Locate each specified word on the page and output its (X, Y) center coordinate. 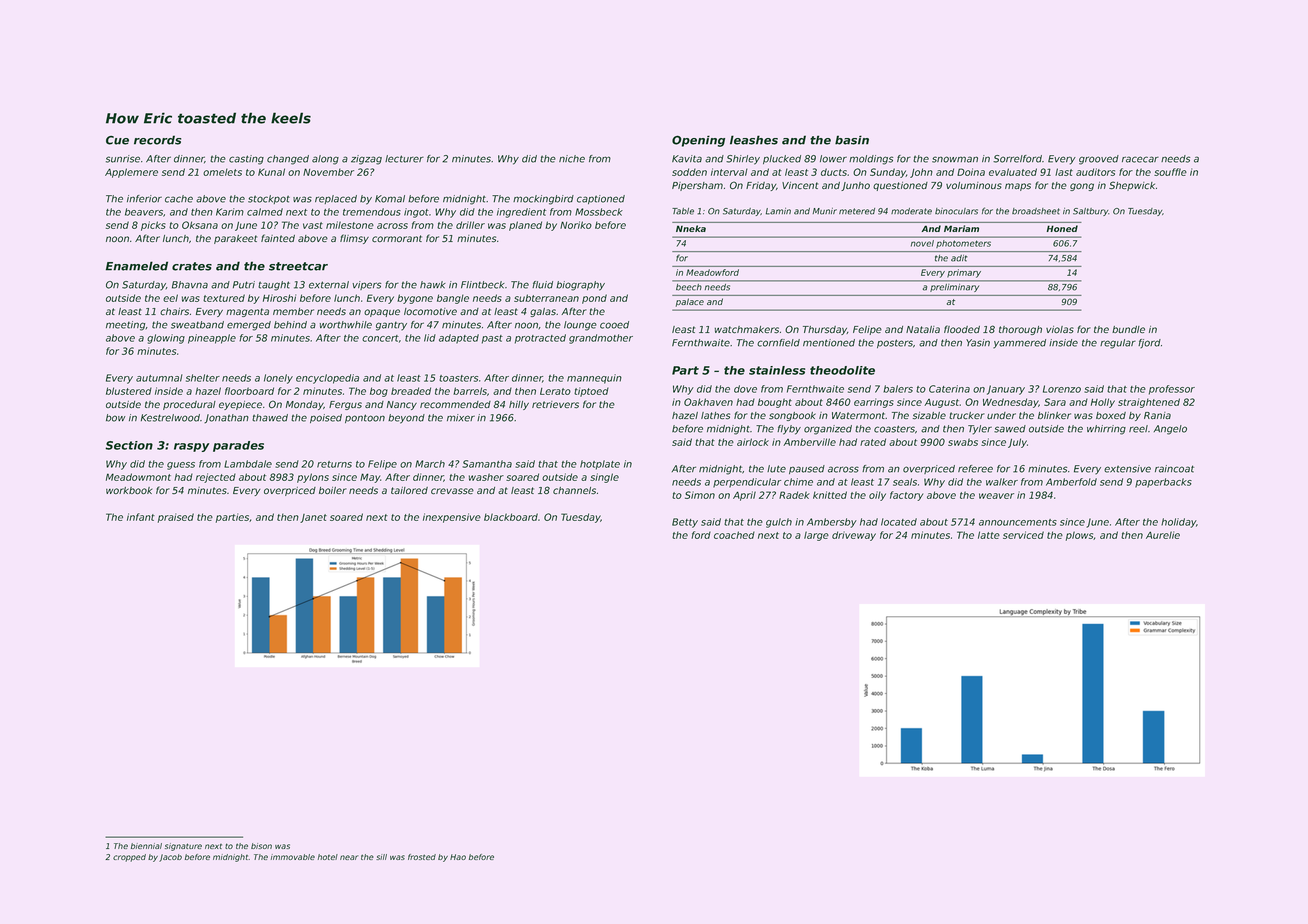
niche (572, 159)
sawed (1010, 429)
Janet (313, 518)
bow (116, 418)
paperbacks (1163, 483)
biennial (146, 846)
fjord (1149, 343)
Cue (117, 140)
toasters (458, 378)
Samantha (487, 464)
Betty (685, 523)
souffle (1170, 172)
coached (734, 535)
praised (176, 518)
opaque (382, 313)
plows (1080, 536)
